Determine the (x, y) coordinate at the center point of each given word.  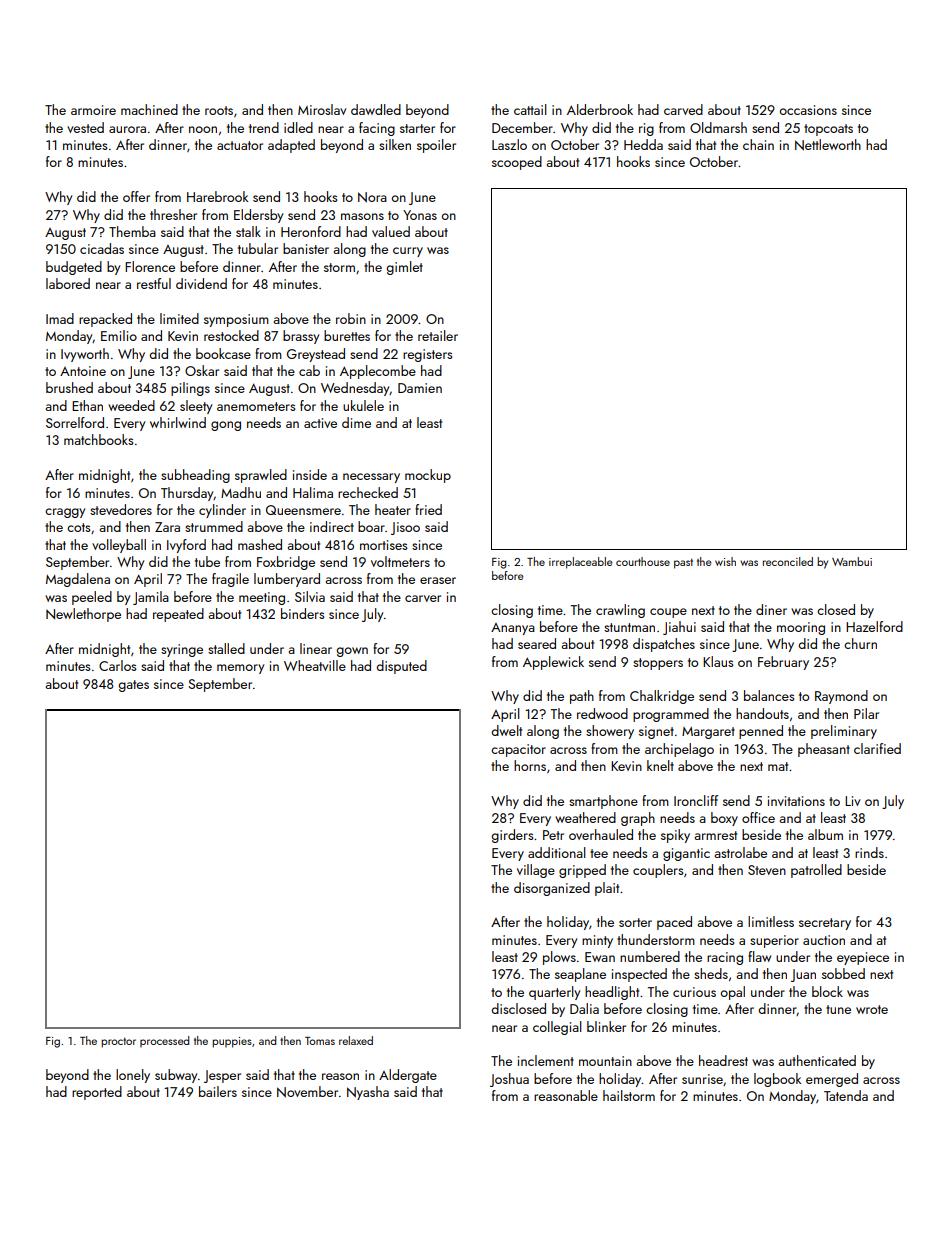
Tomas (320, 1041)
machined (149, 109)
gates (133, 686)
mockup (428, 476)
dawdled (376, 109)
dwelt (506, 730)
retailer (438, 335)
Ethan (87, 405)
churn (860, 643)
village (536, 871)
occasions (808, 110)
